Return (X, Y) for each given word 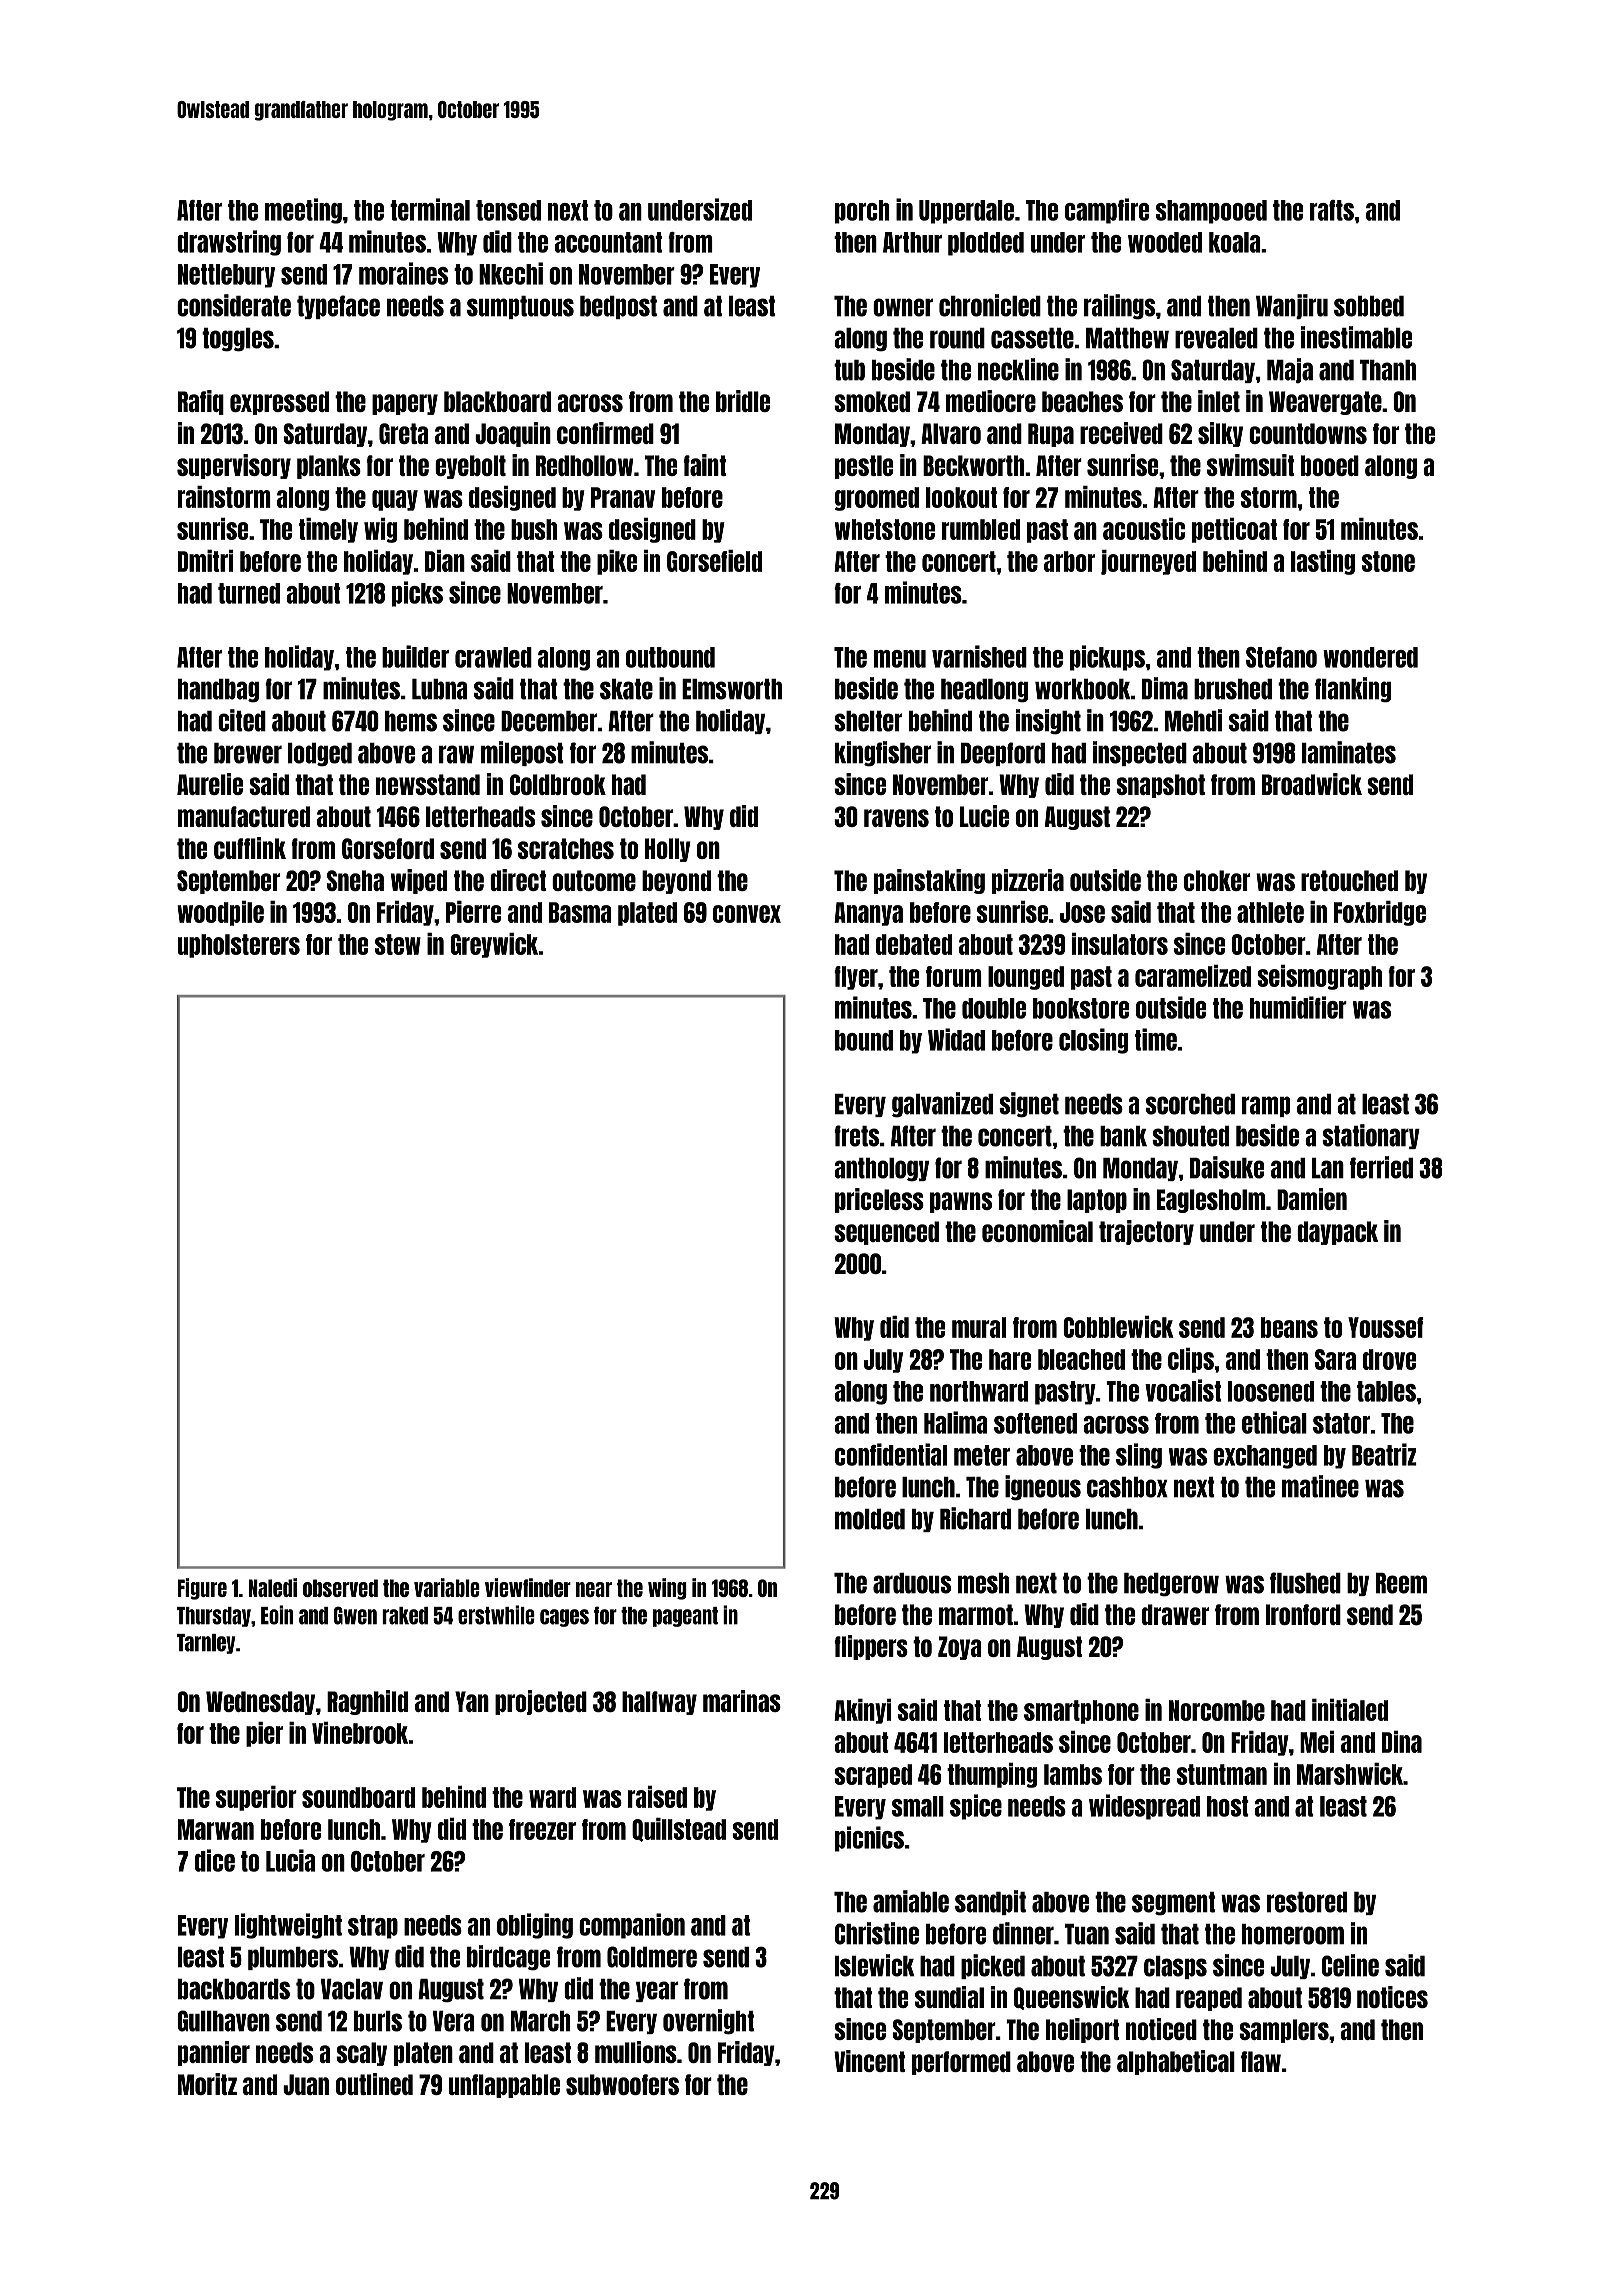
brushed (1233, 689)
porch (862, 212)
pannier (214, 2053)
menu (900, 659)
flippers (871, 1647)
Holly (668, 850)
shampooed (1211, 212)
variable (447, 1587)
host (1228, 1806)
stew (398, 944)
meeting (303, 211)
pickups (1107, 658)
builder (415, 656)
